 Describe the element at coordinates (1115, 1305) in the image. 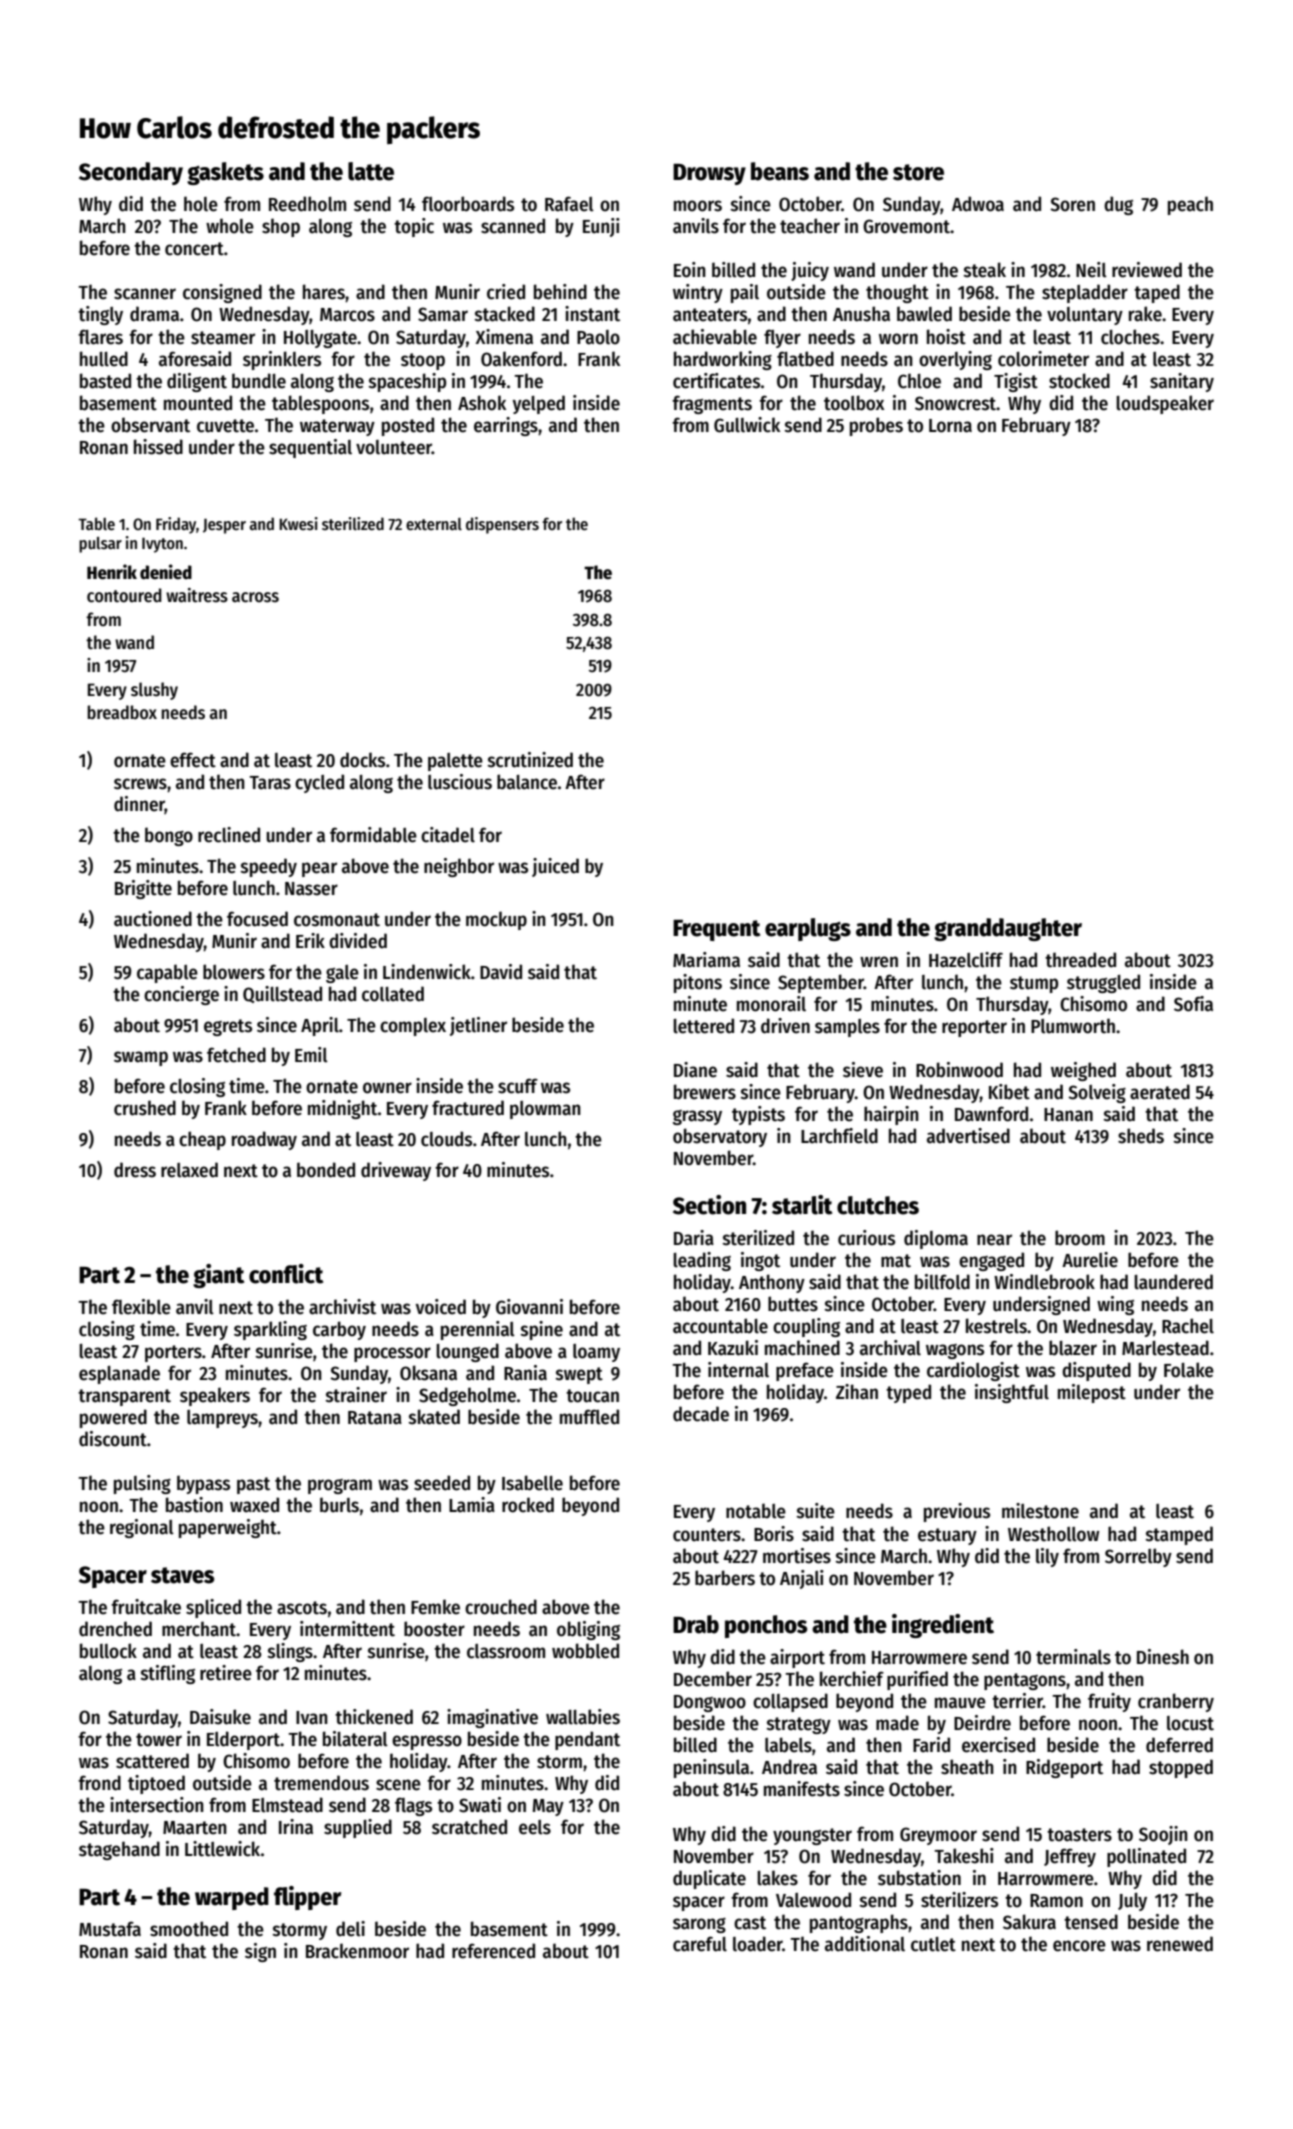

I see `wing` at that location.
